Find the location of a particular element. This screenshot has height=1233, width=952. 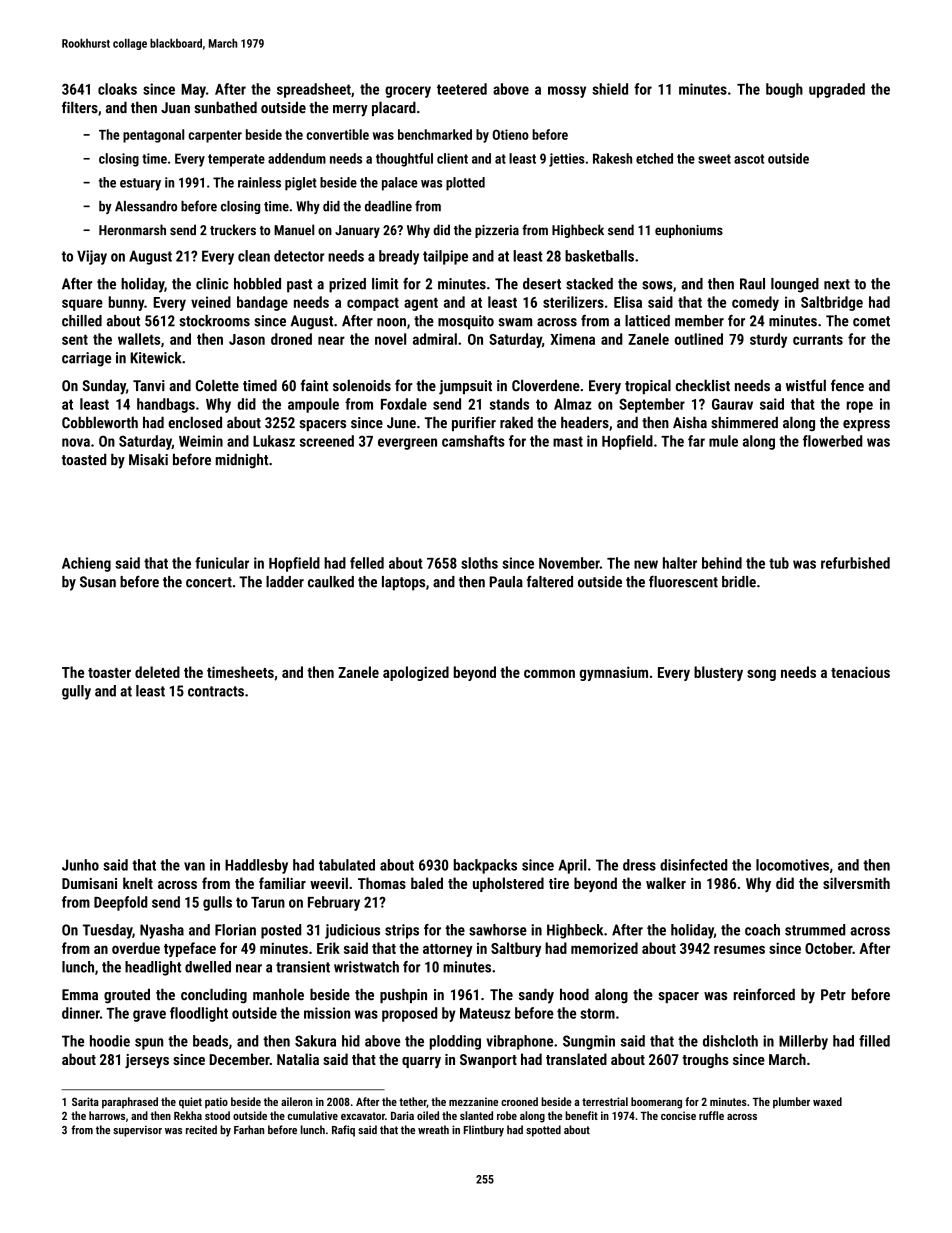

Farhan is located at coordinates (249, 1129).
